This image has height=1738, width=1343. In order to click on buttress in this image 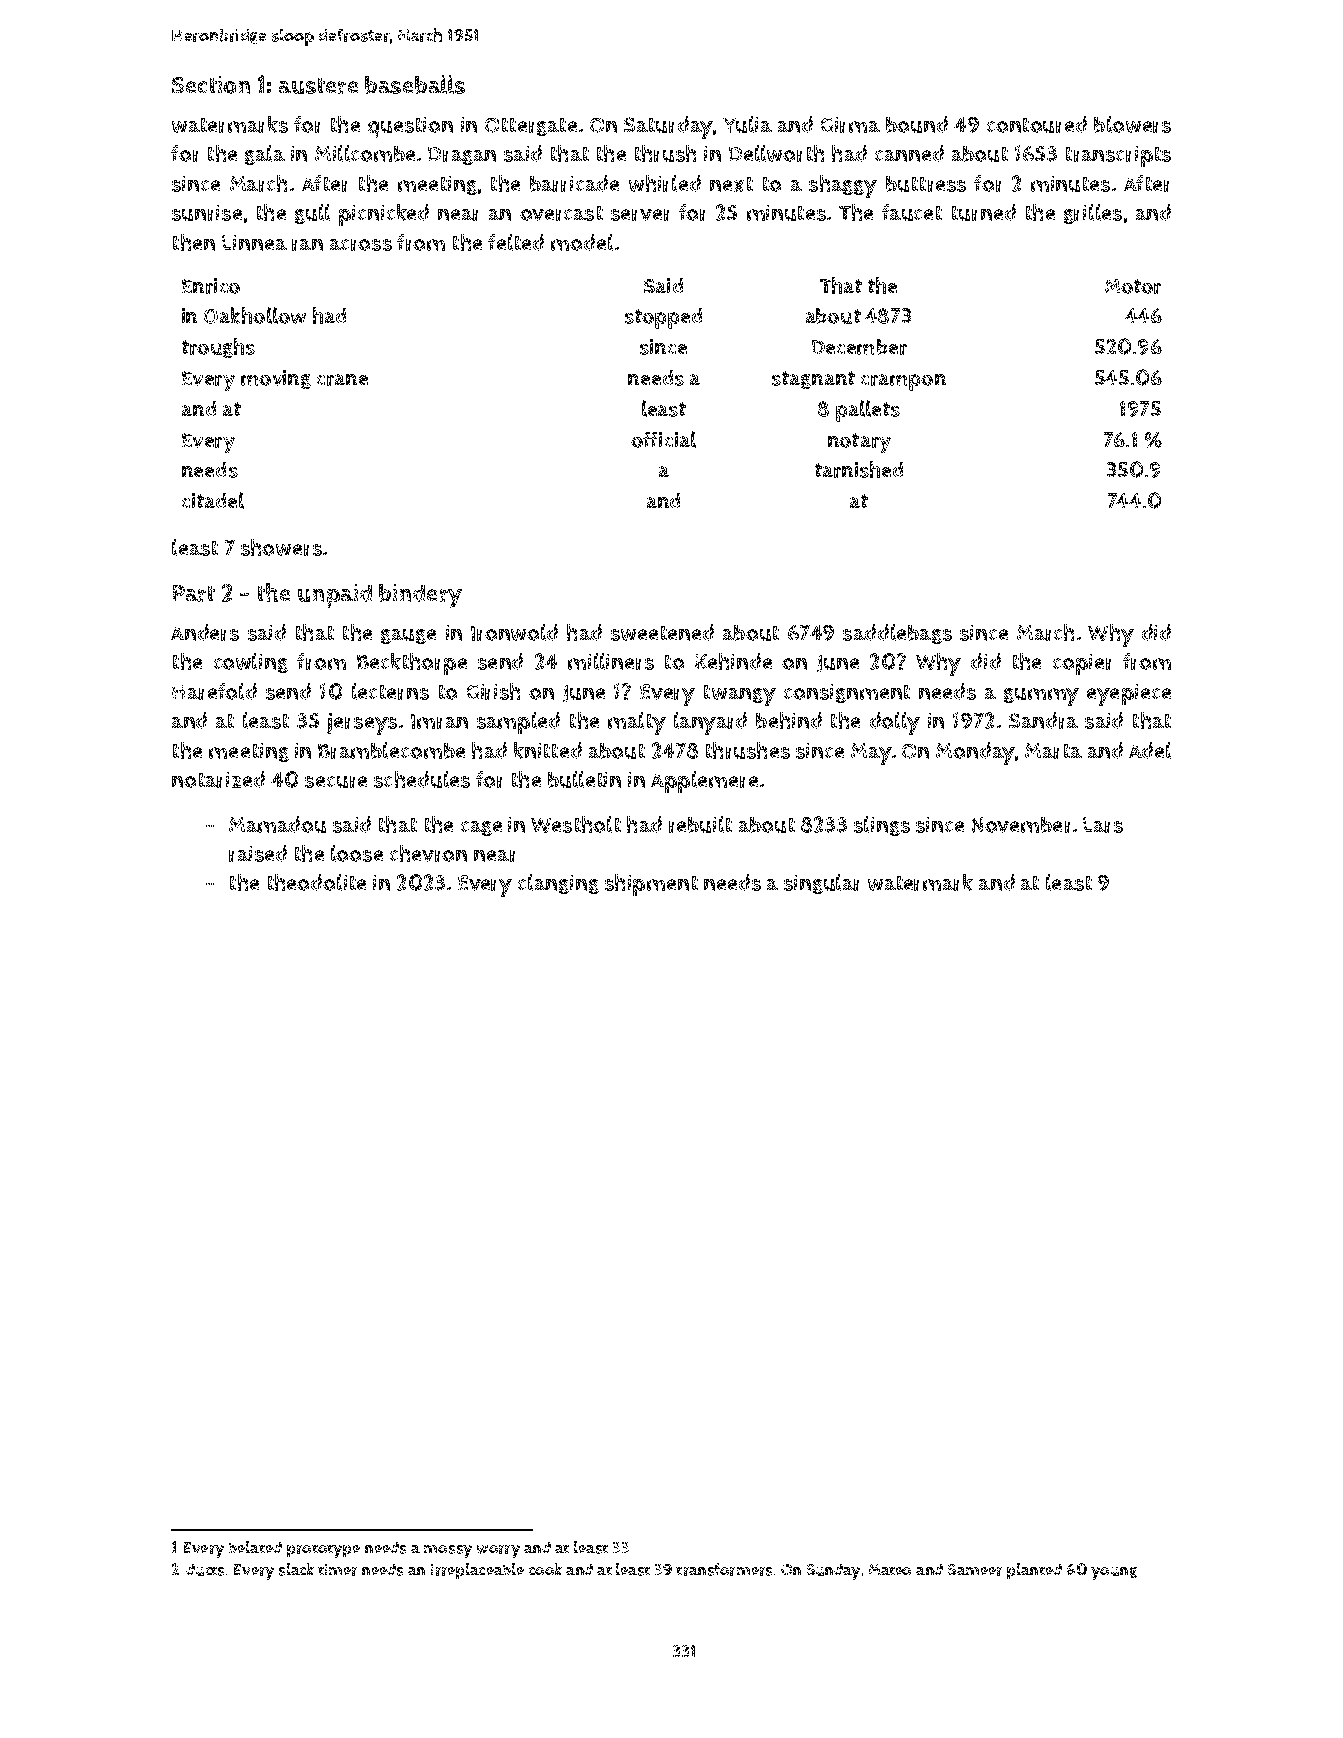, I will do `click(926, 184)`.
